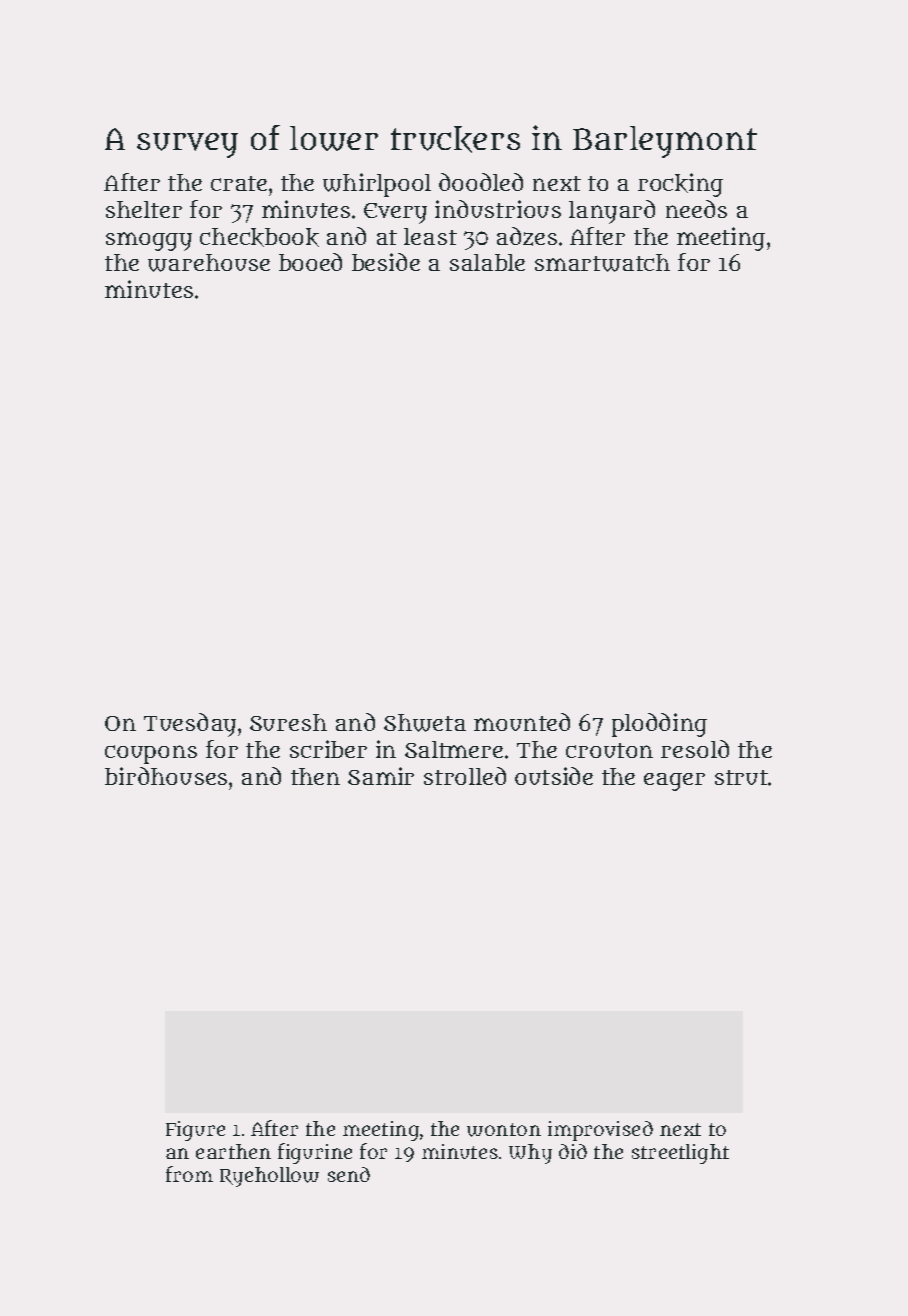 The height and width of the page is (1316, 908). Describe the element at coordinates (522, 722) in the page. I see `mounted` at that location.
